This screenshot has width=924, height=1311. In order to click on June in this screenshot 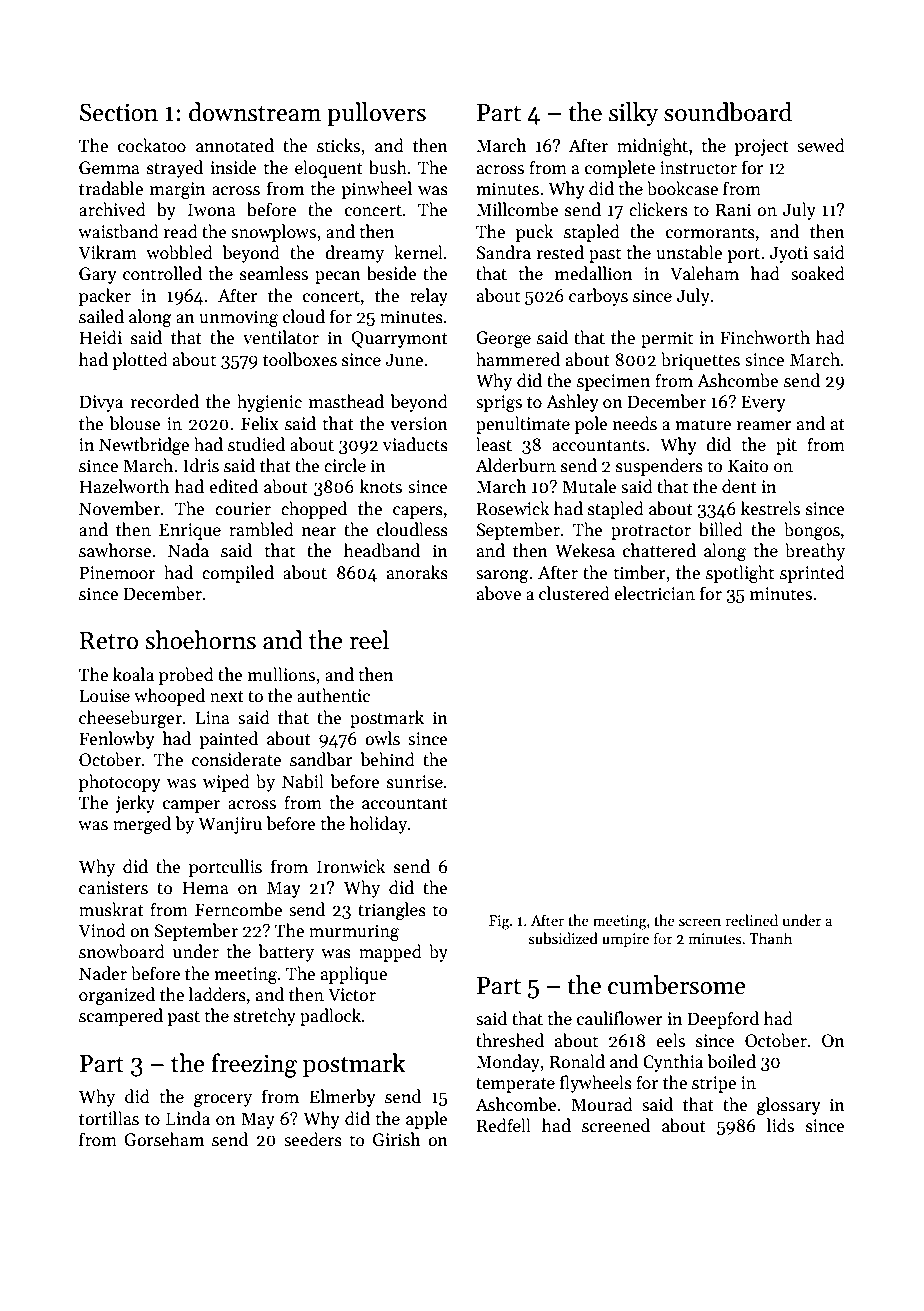, I will do `click(404, 360)`.
